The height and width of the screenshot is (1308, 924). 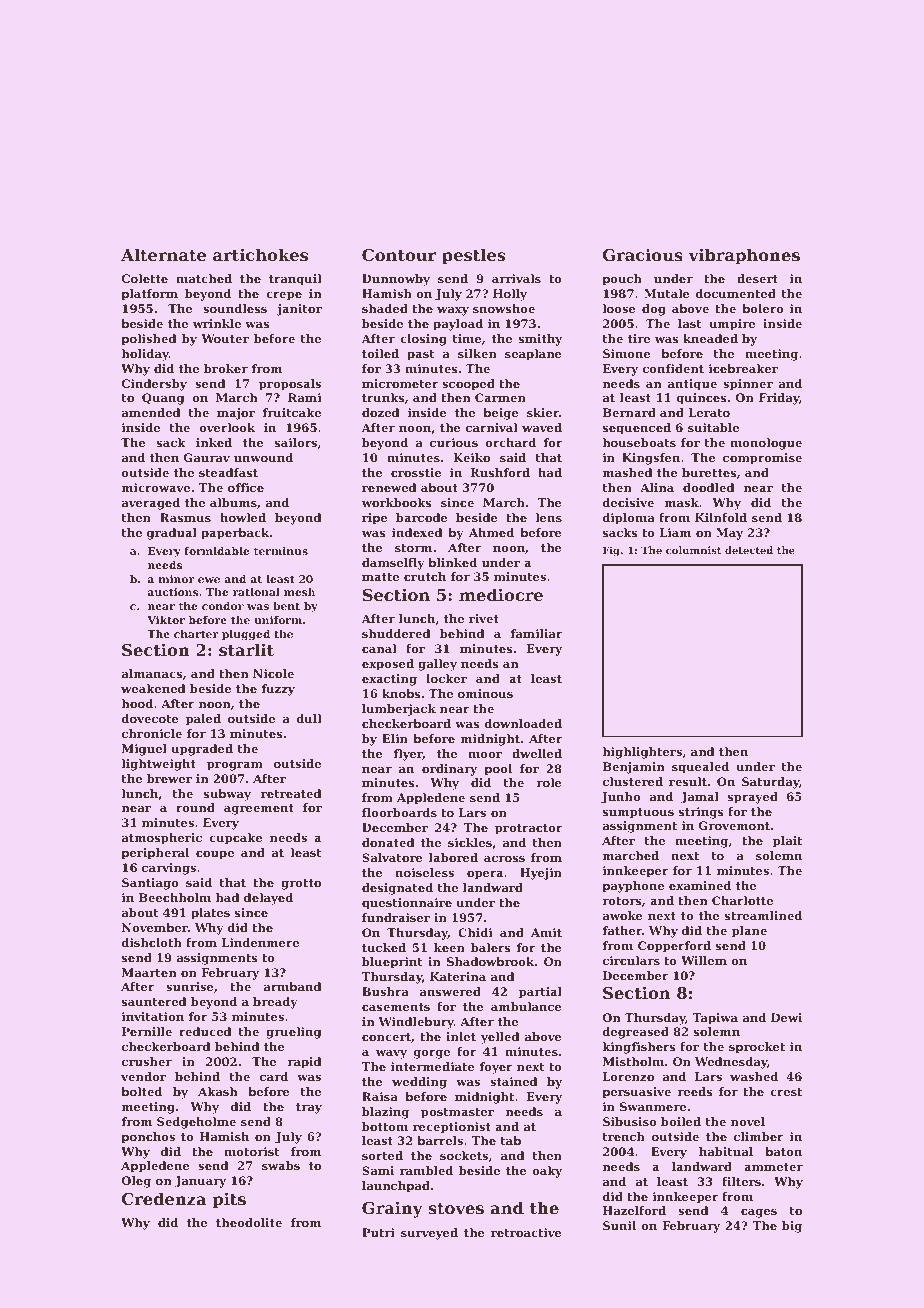 What do you see at coordinates (399, 255) in the screenshot?
I see `Contour` at bounding box center [399, 255].
